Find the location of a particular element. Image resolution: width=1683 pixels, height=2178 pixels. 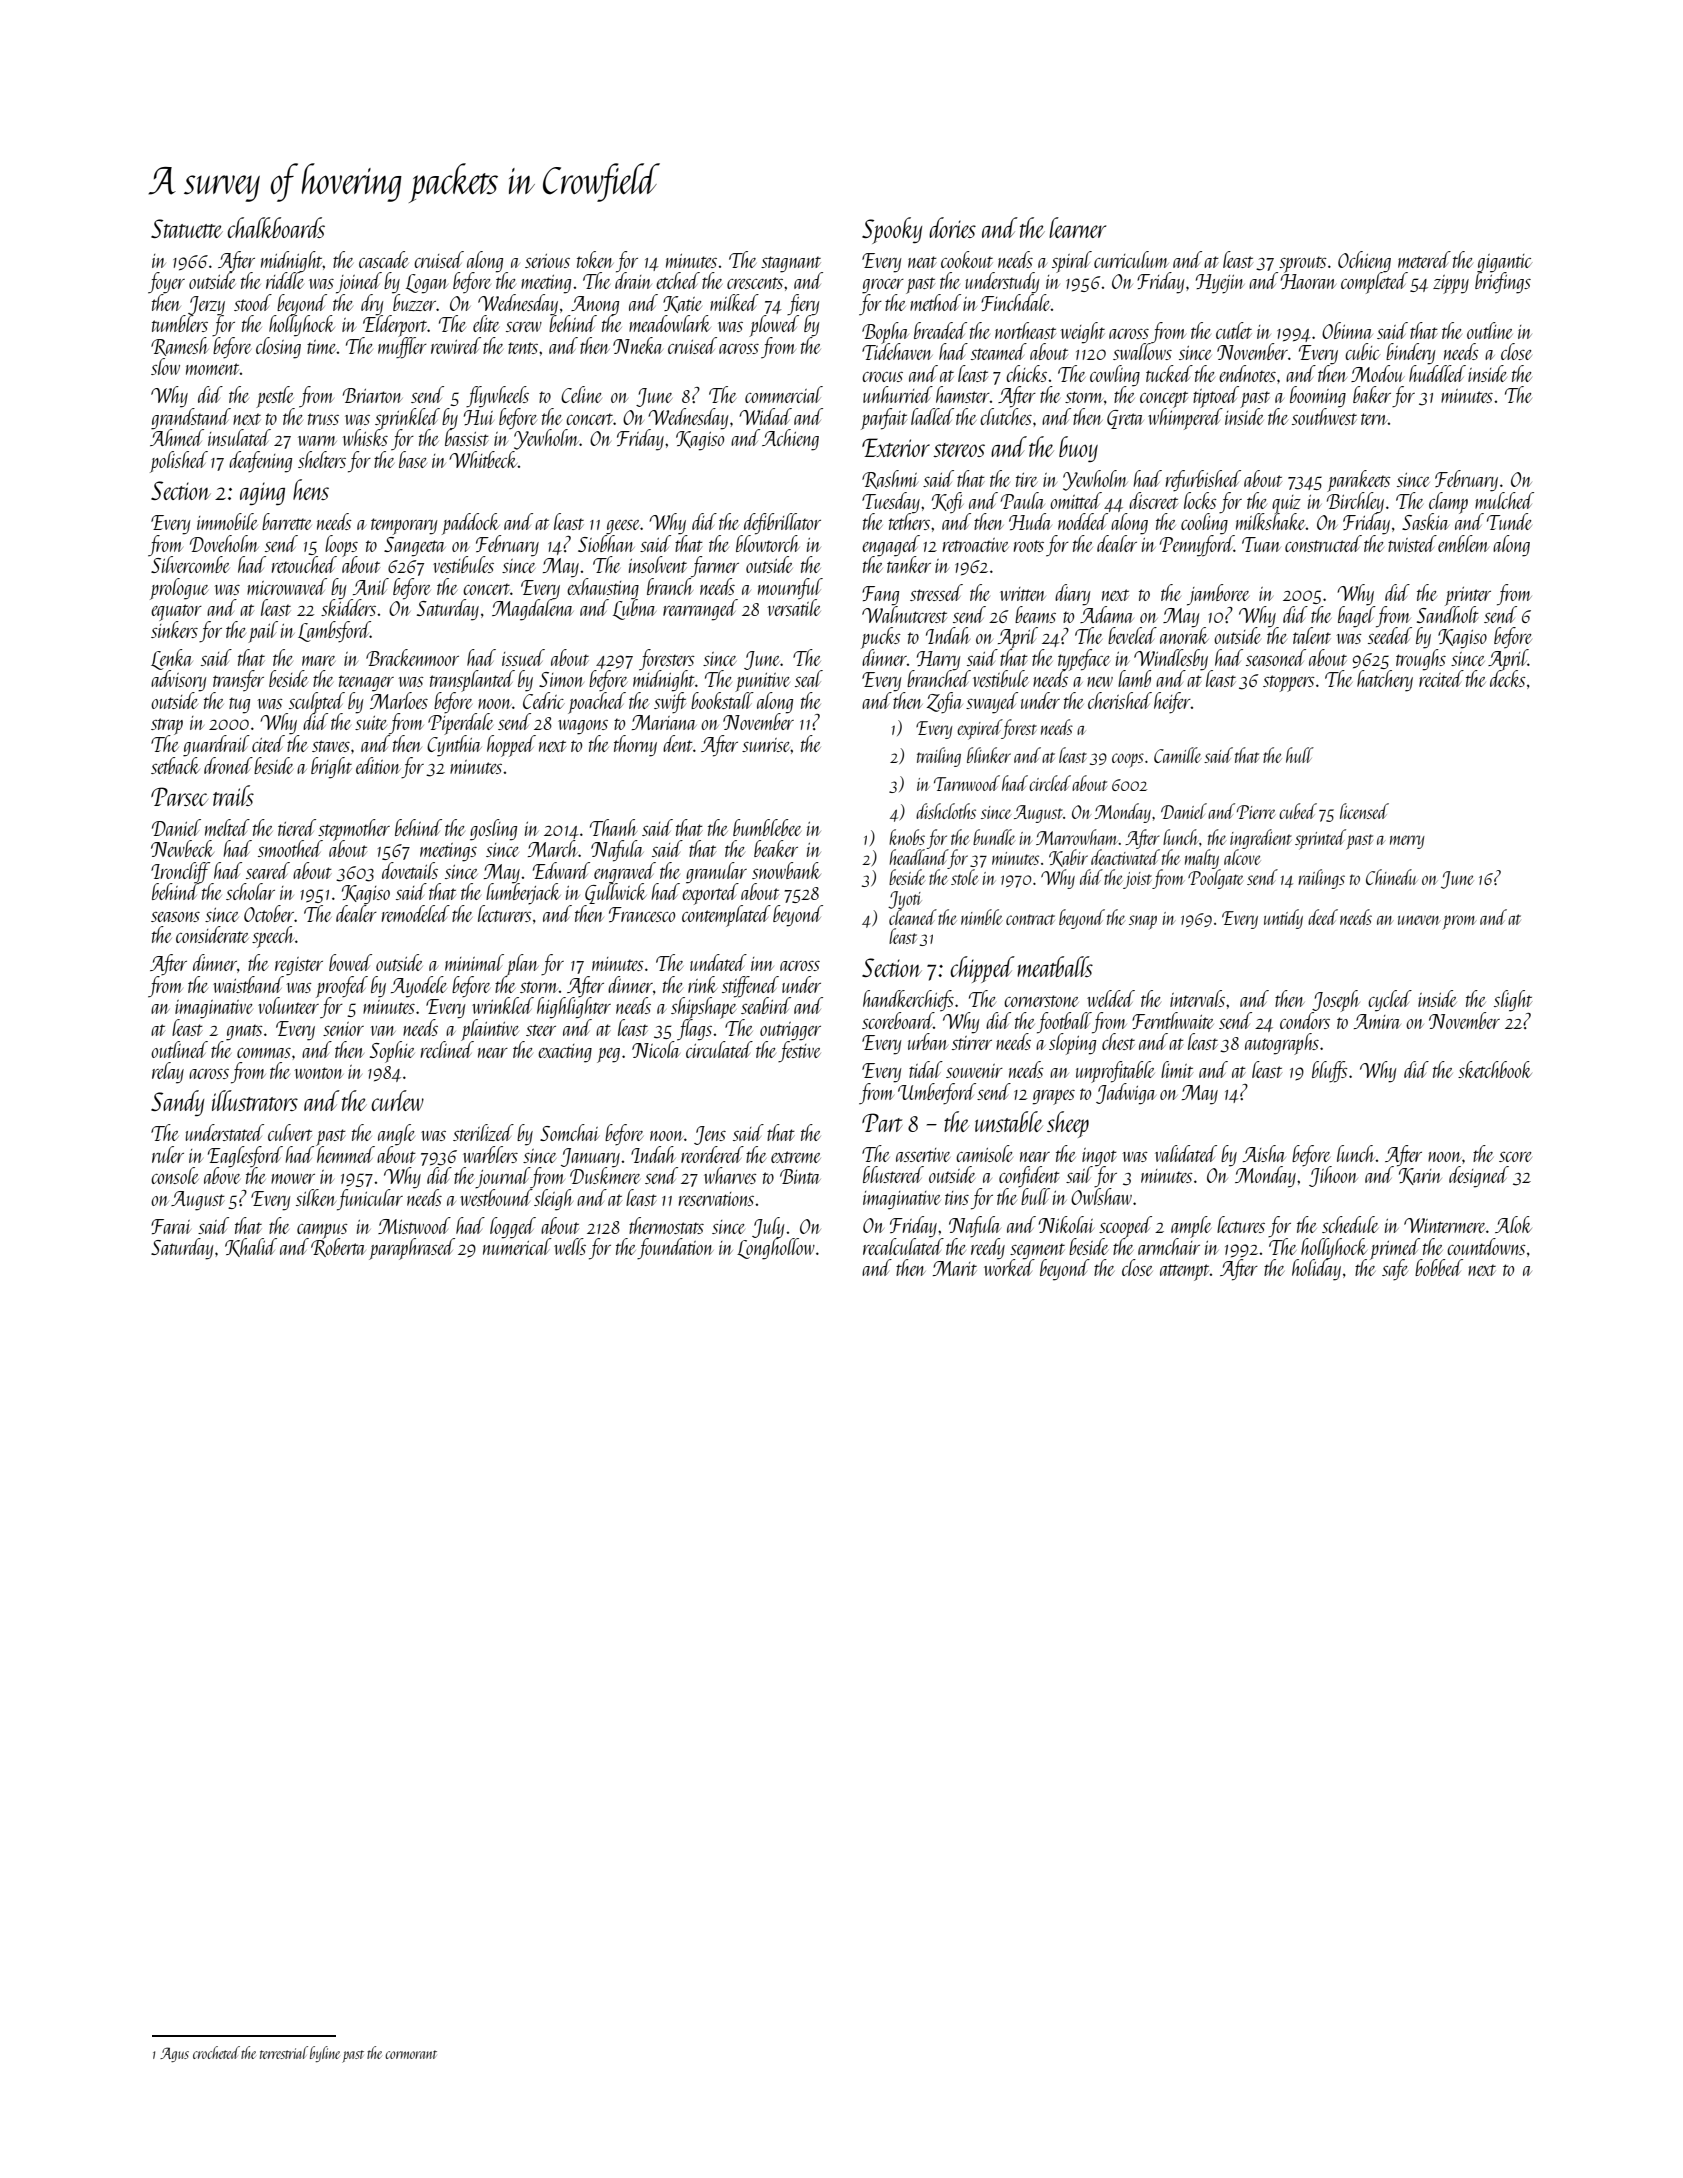

anorak is located at coordinates (1184, 635).
